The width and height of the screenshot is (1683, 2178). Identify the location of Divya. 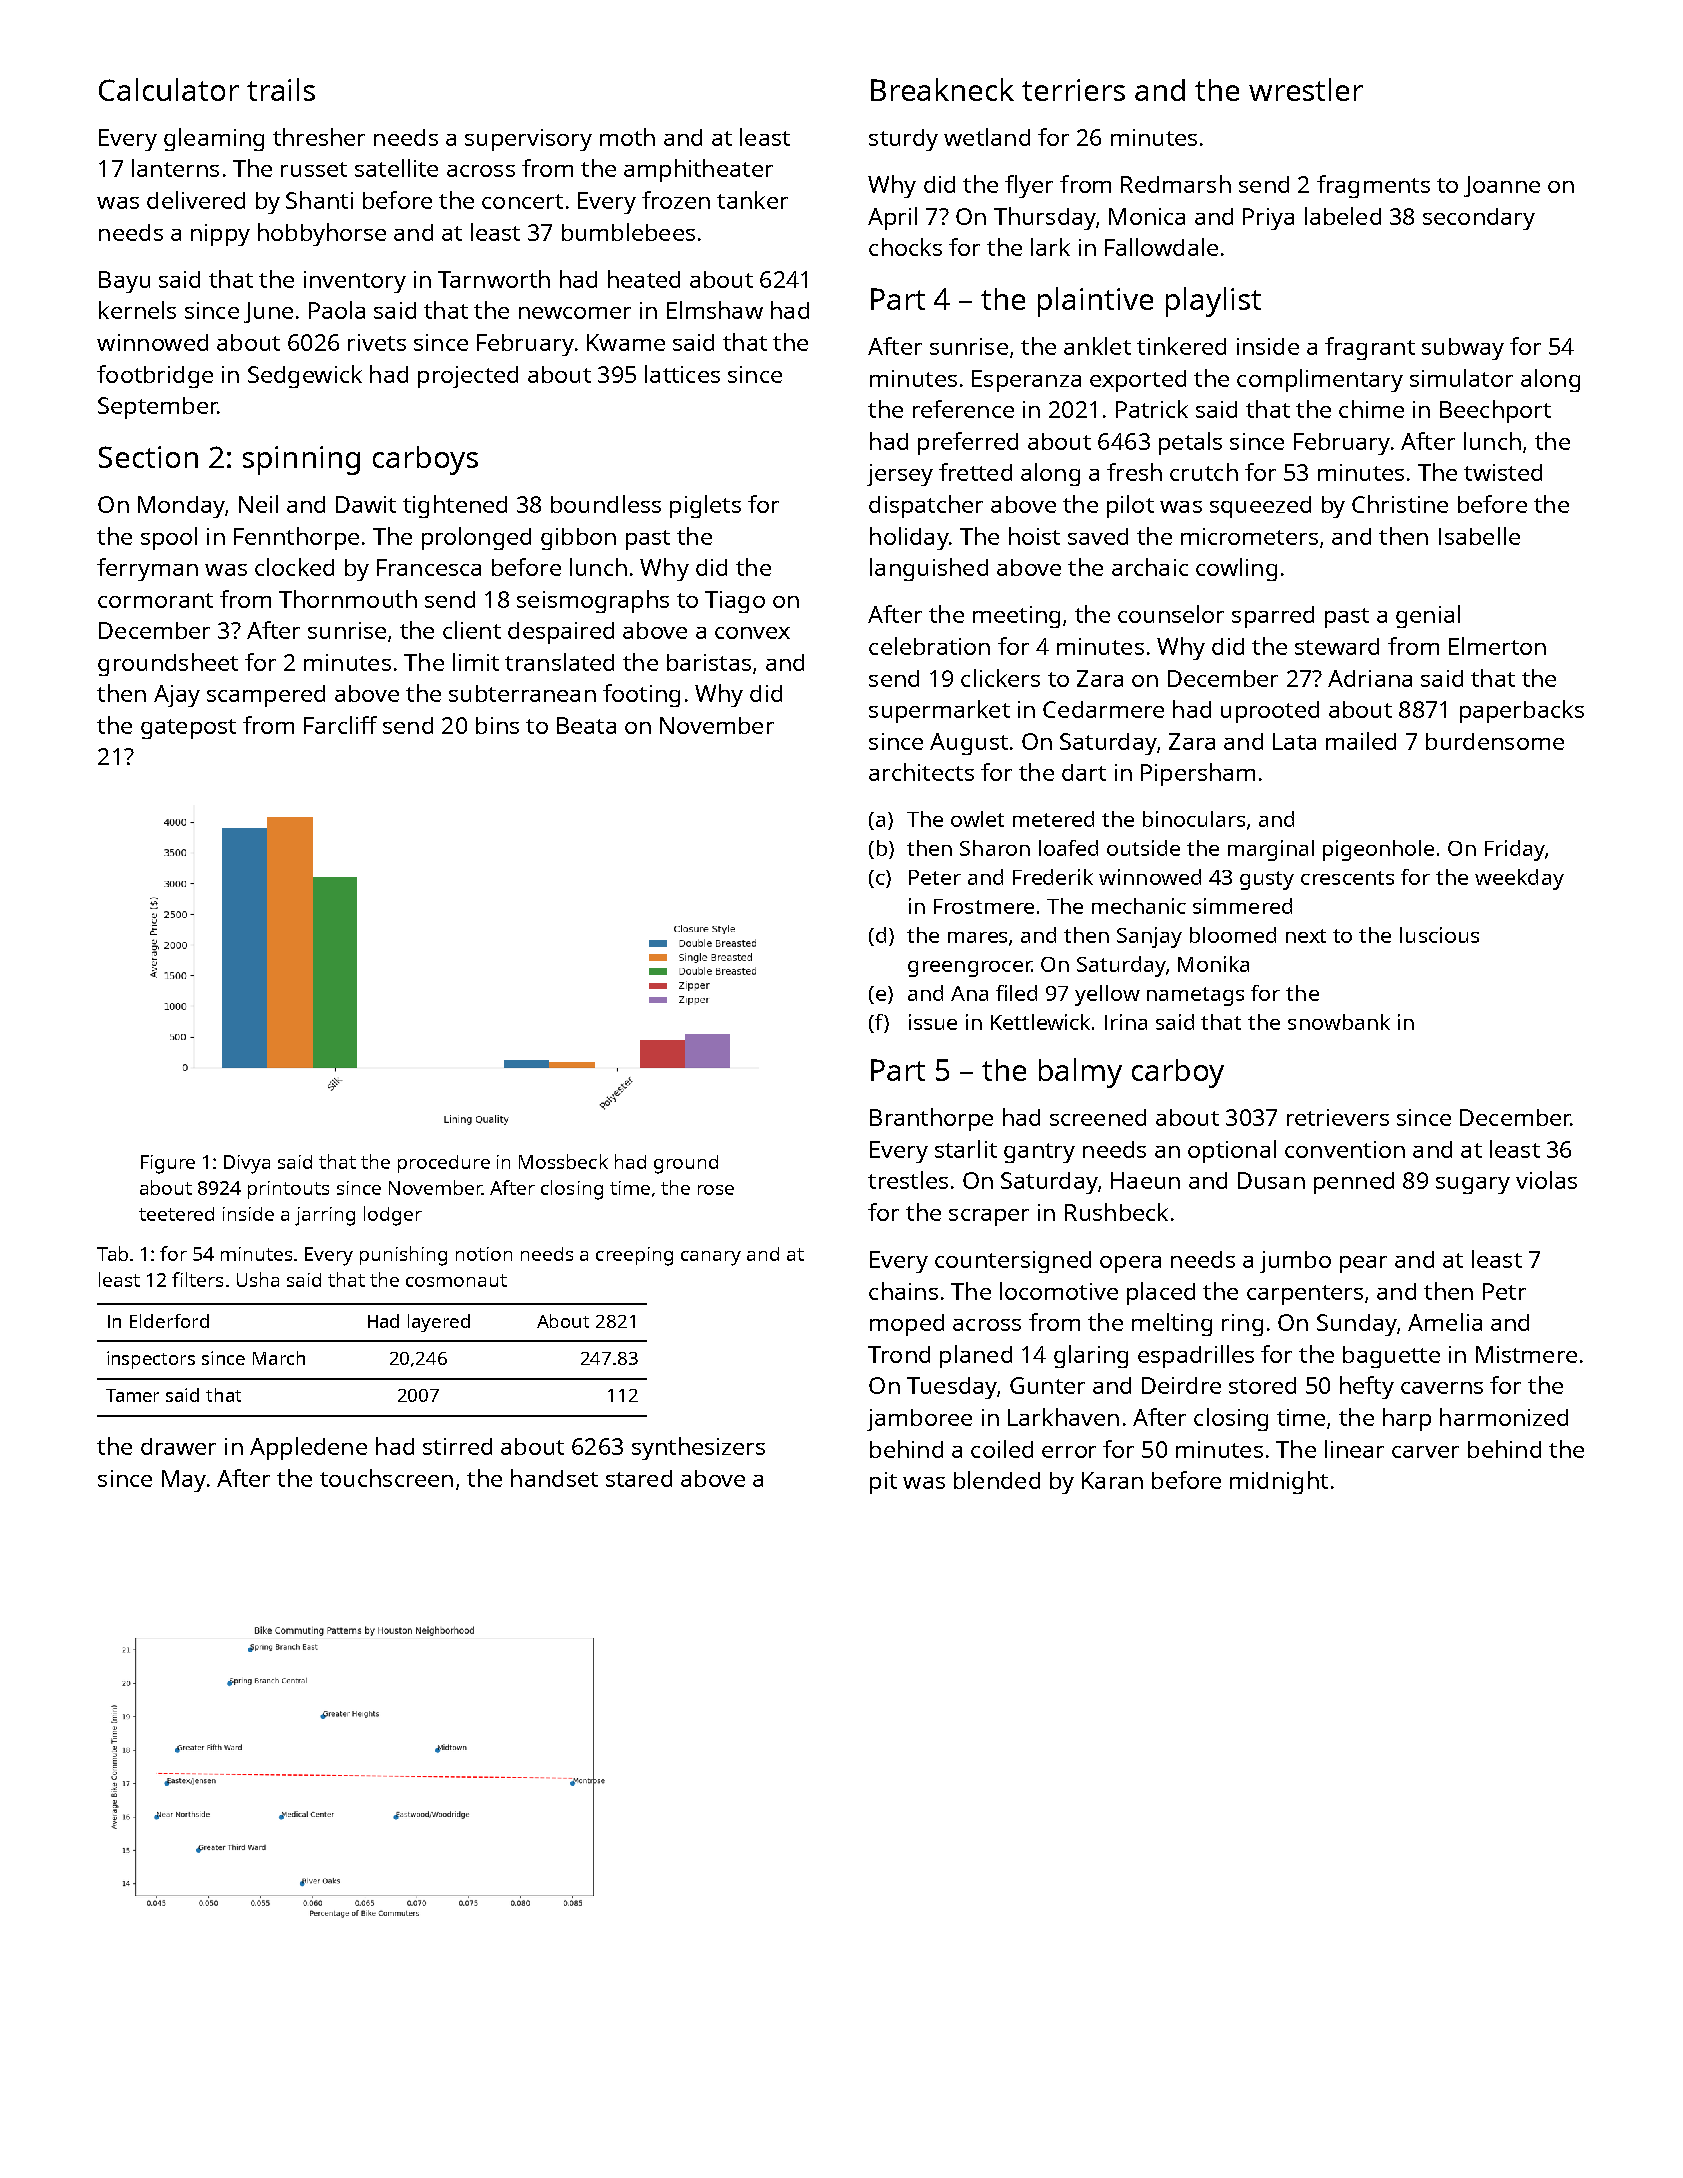
(247, 1164).
